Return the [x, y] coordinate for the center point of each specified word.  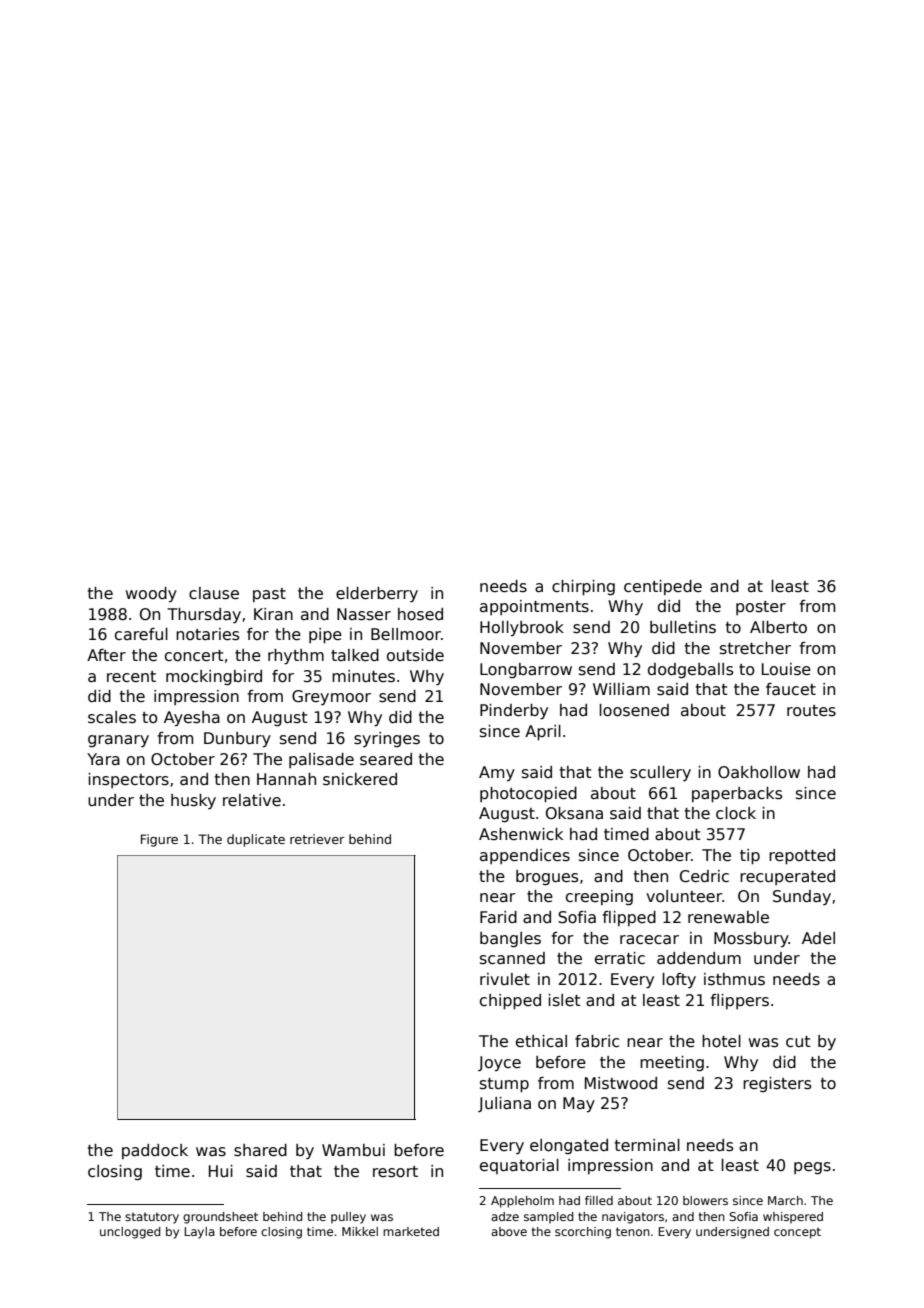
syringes [387, 739]
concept [797, 1233]
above [509, 1231]
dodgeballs [690, 670]
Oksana [574, 813]
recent [131, 676]
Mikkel [360, 1231]
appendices [525, 856]
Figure [159, 840]
